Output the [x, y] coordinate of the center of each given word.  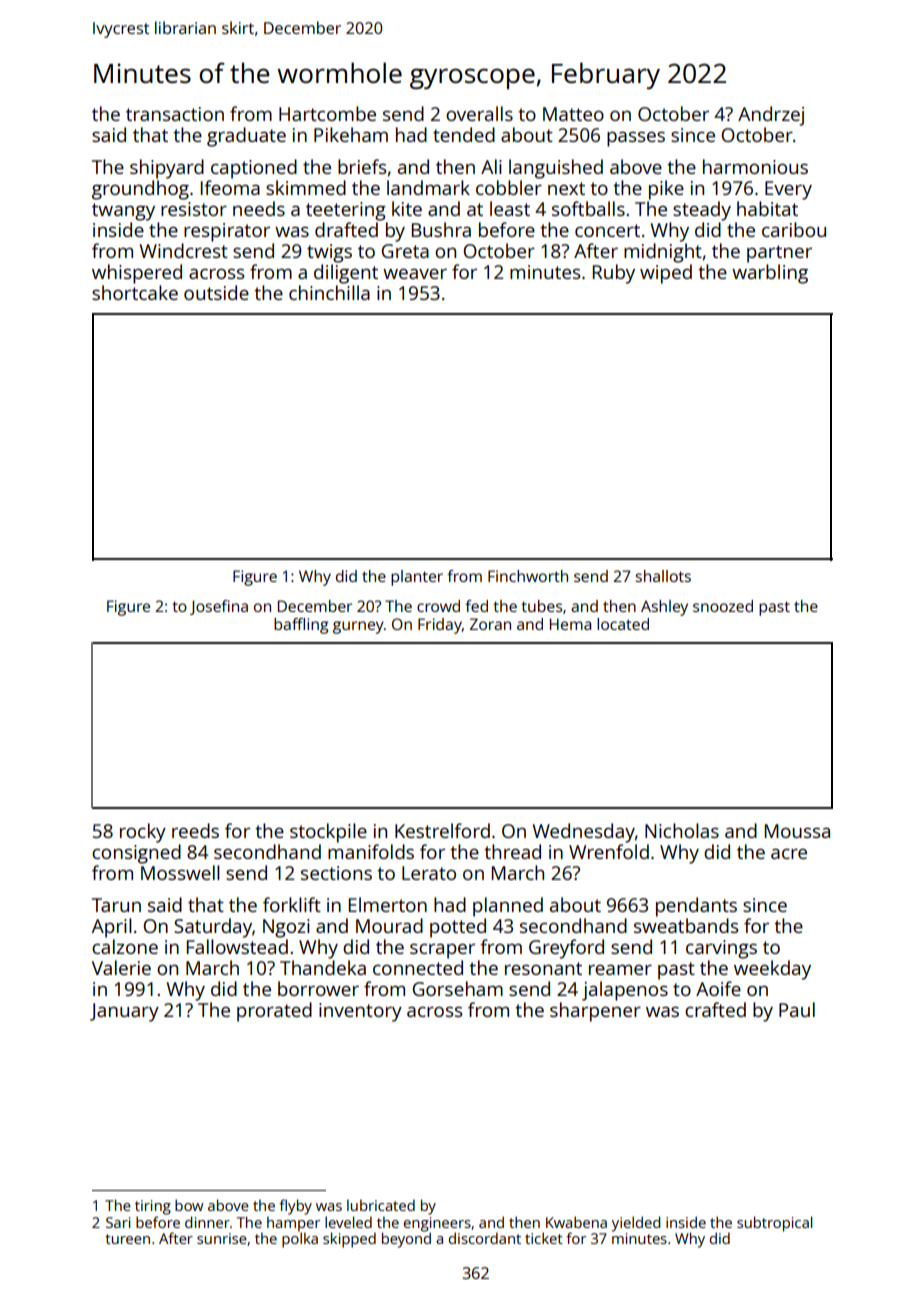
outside [216, 292]
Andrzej [771, 116]
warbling [770, 274]
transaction [175, 114]
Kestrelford [442, 830]
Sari [118, 1222]
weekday [772, 970]
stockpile [328, 833]
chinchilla [329, 292]
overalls [479, 113]
